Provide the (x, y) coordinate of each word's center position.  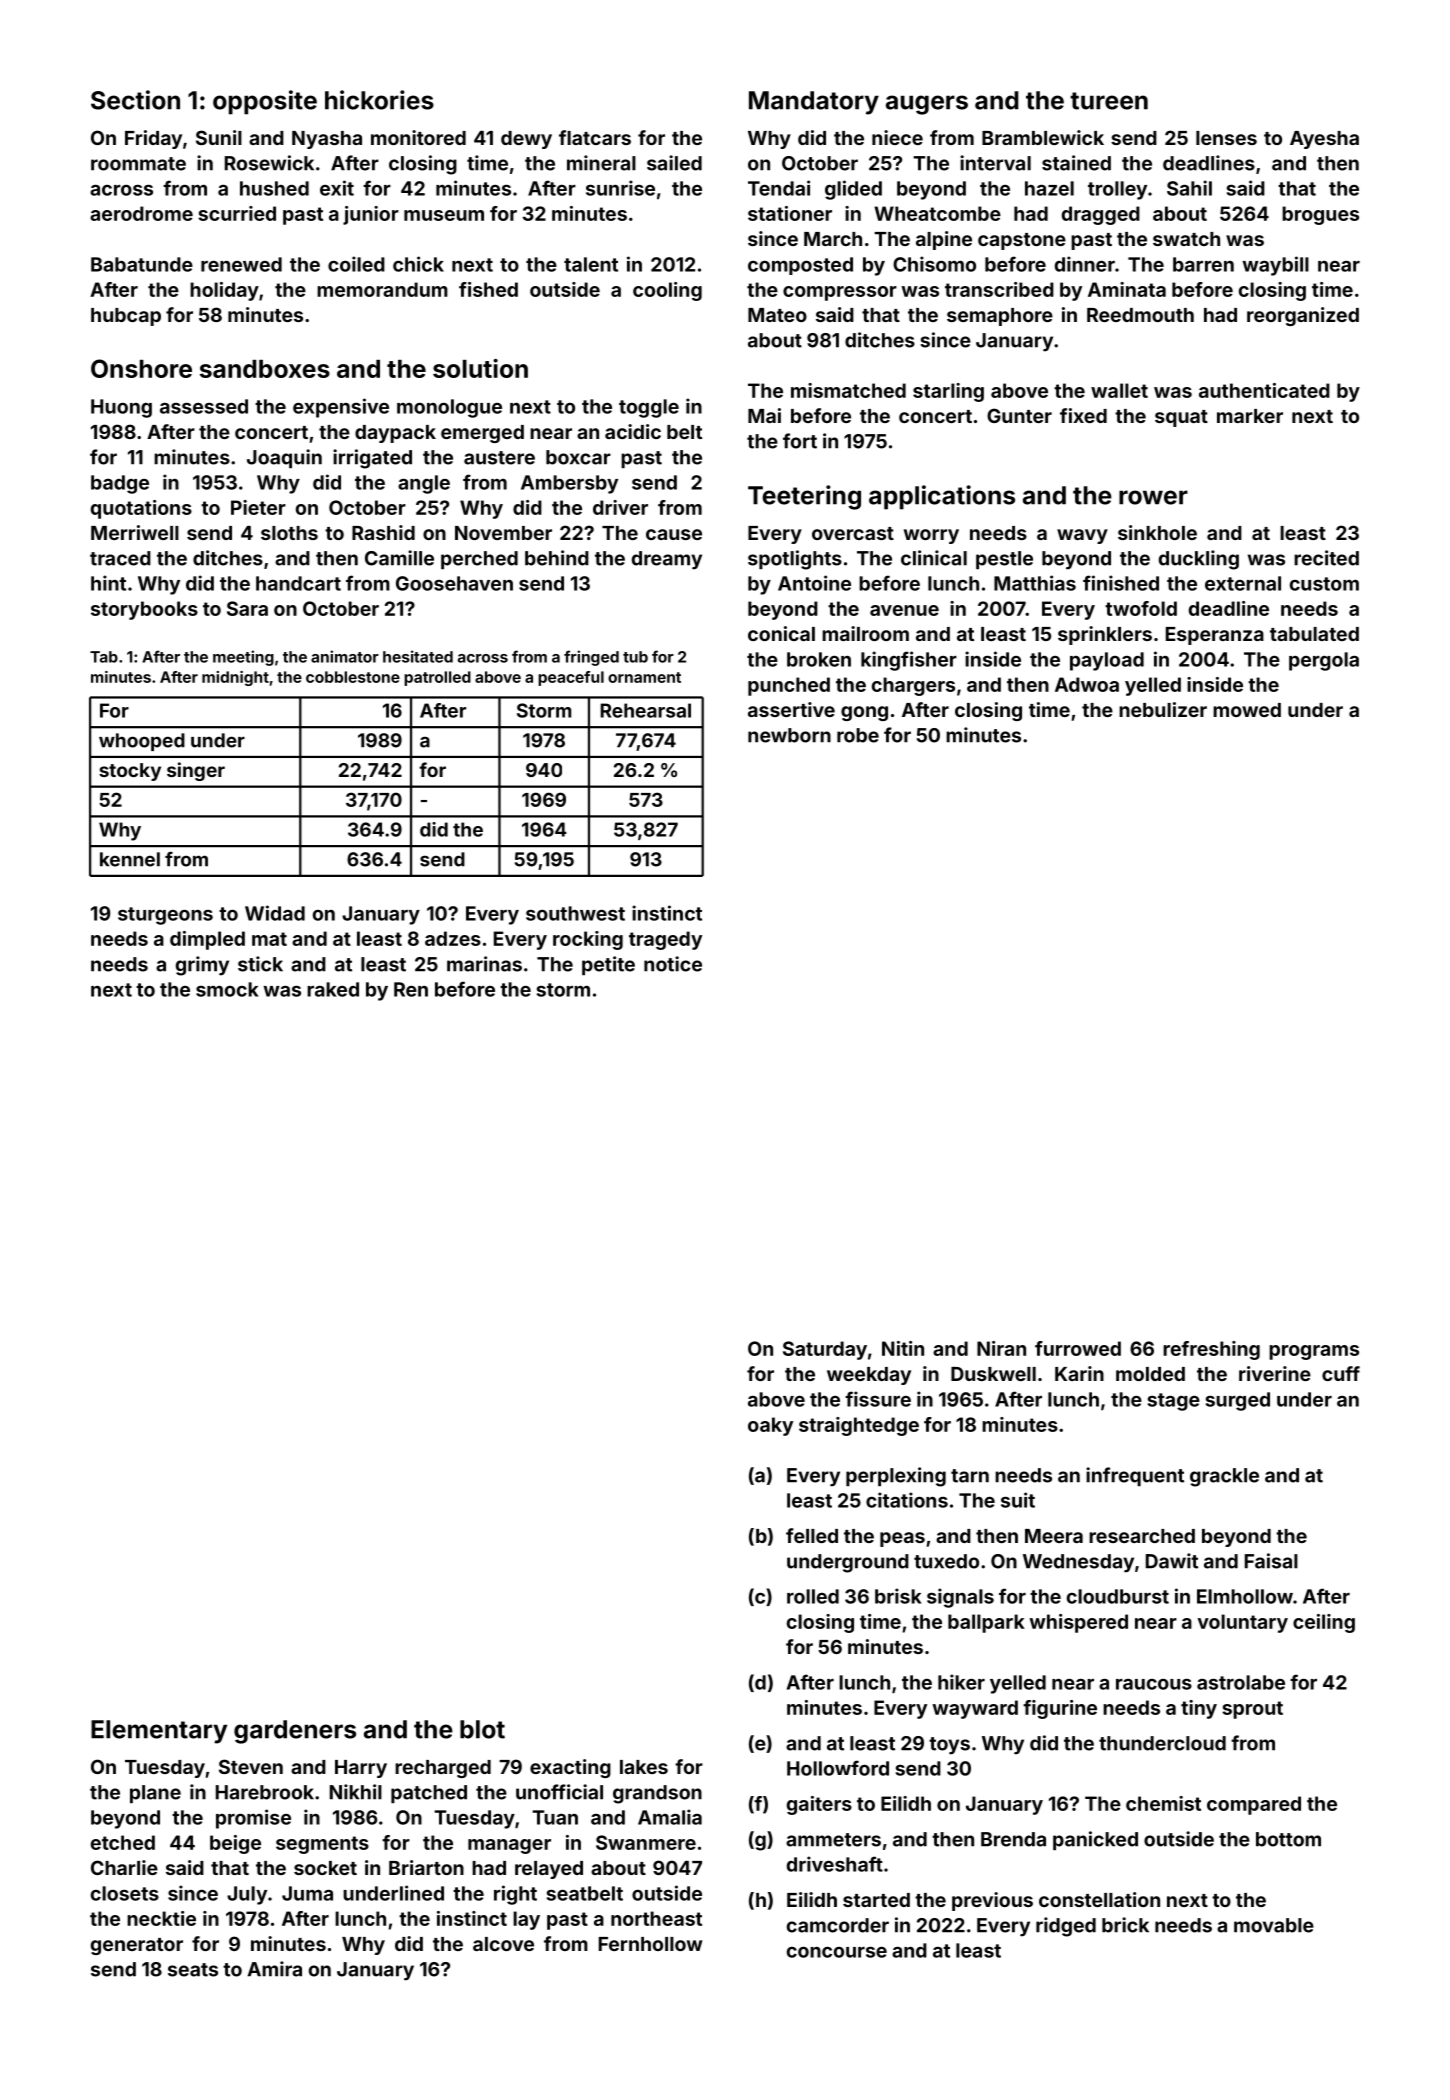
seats (193, 1970)
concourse (837, 1952)
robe (858, 735)
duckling (1199, 560)
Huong (121, 408)
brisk (898, 1596)
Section (135, 100)
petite (608, 965)
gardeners (295, 1732)
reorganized (1303, 316)
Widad (275, 913)
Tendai (779, 188)
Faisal (1271, 1561)
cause (674, 534)
